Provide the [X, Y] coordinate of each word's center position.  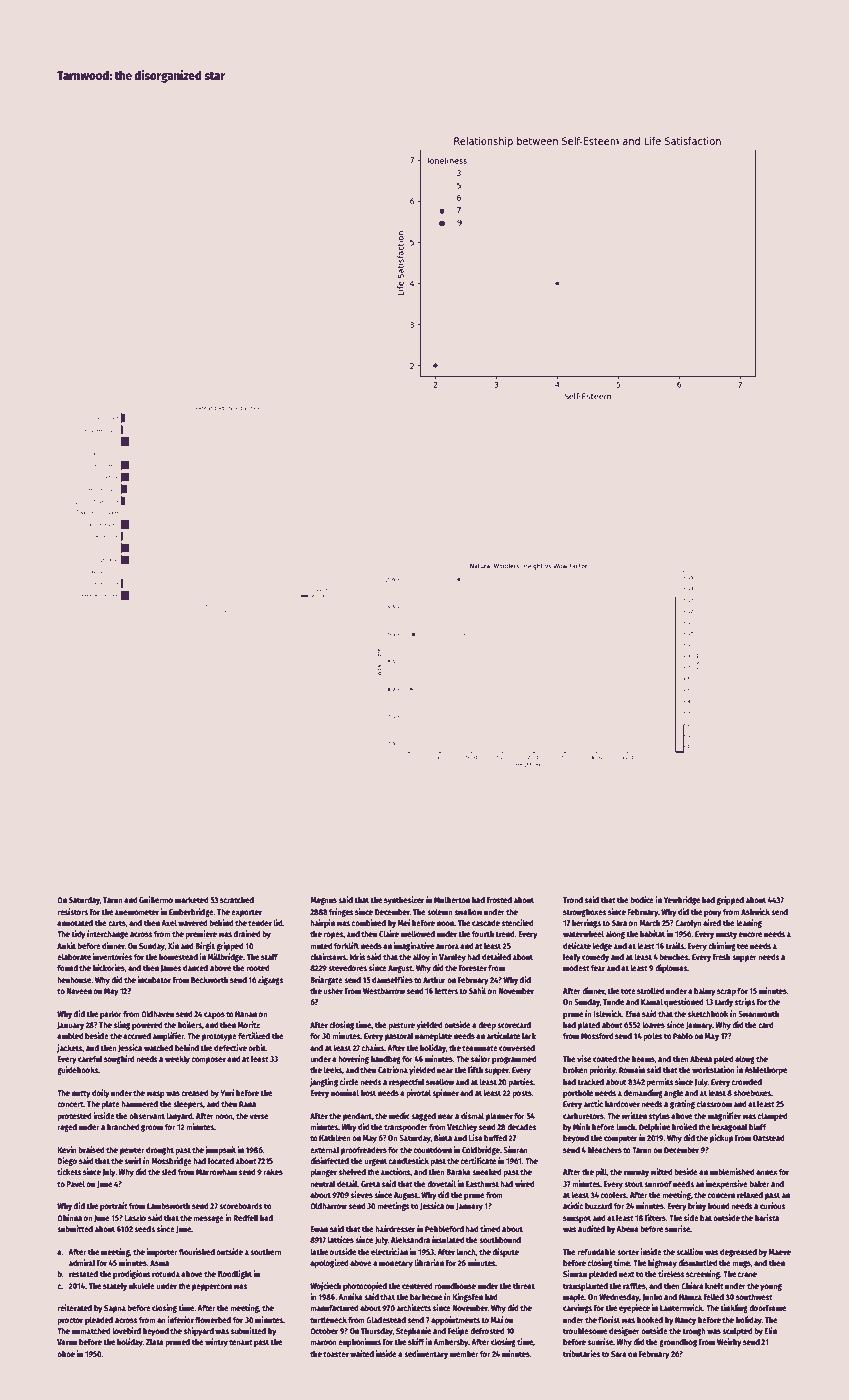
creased [195, 1093]
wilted [661, 1171]
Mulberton [452, 899]
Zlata [155, 1342]
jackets [70, 1048]
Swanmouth [758, 1014]
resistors [72, 911]
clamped [773, 1116]
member [464, 1354]
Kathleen [335, 1137]
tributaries [582, 1353]
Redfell [246, 1218]
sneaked [487, 1172]
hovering [353, 1059]
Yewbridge [681, 900]
